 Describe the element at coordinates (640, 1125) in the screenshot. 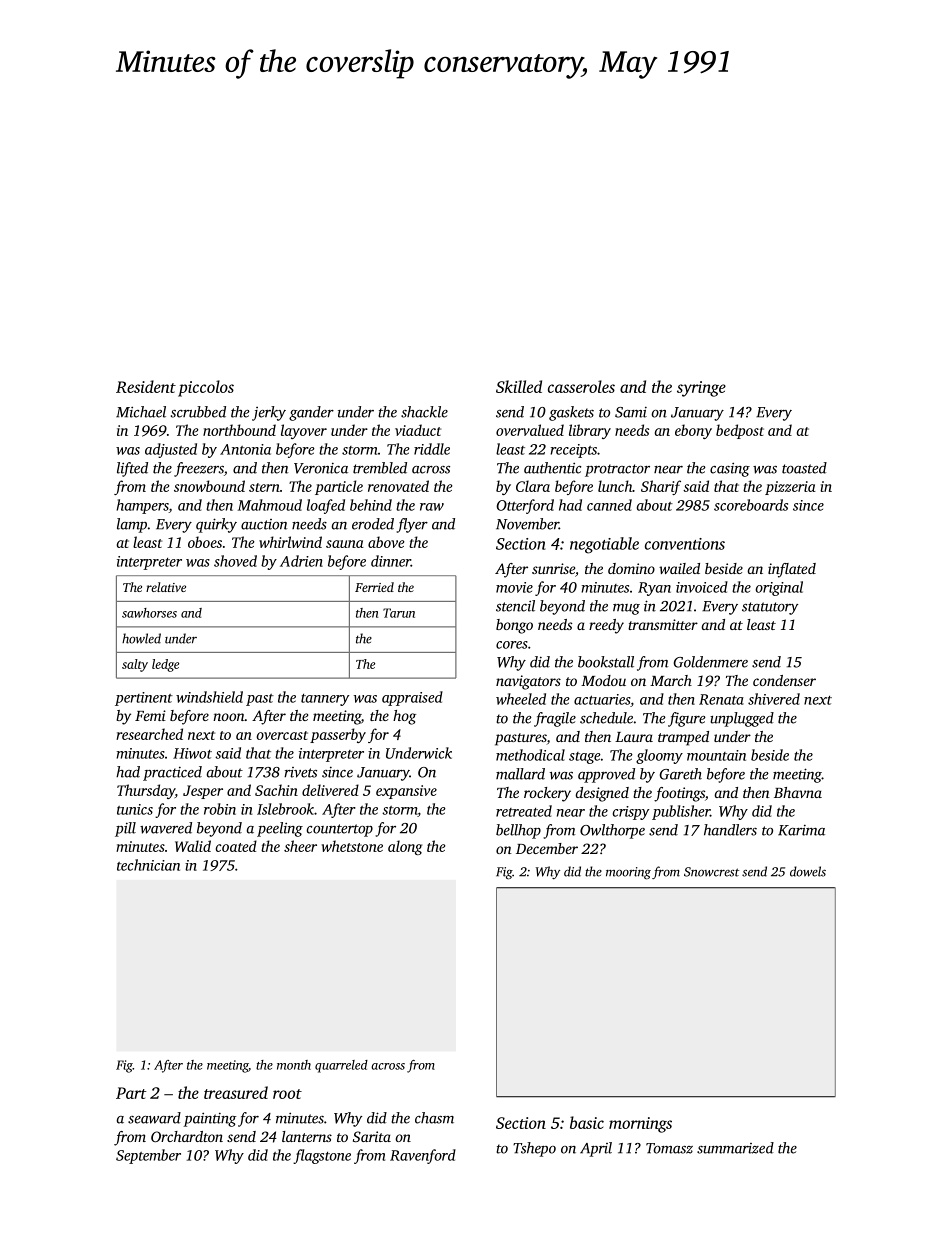

I see `mornings` at that location.
